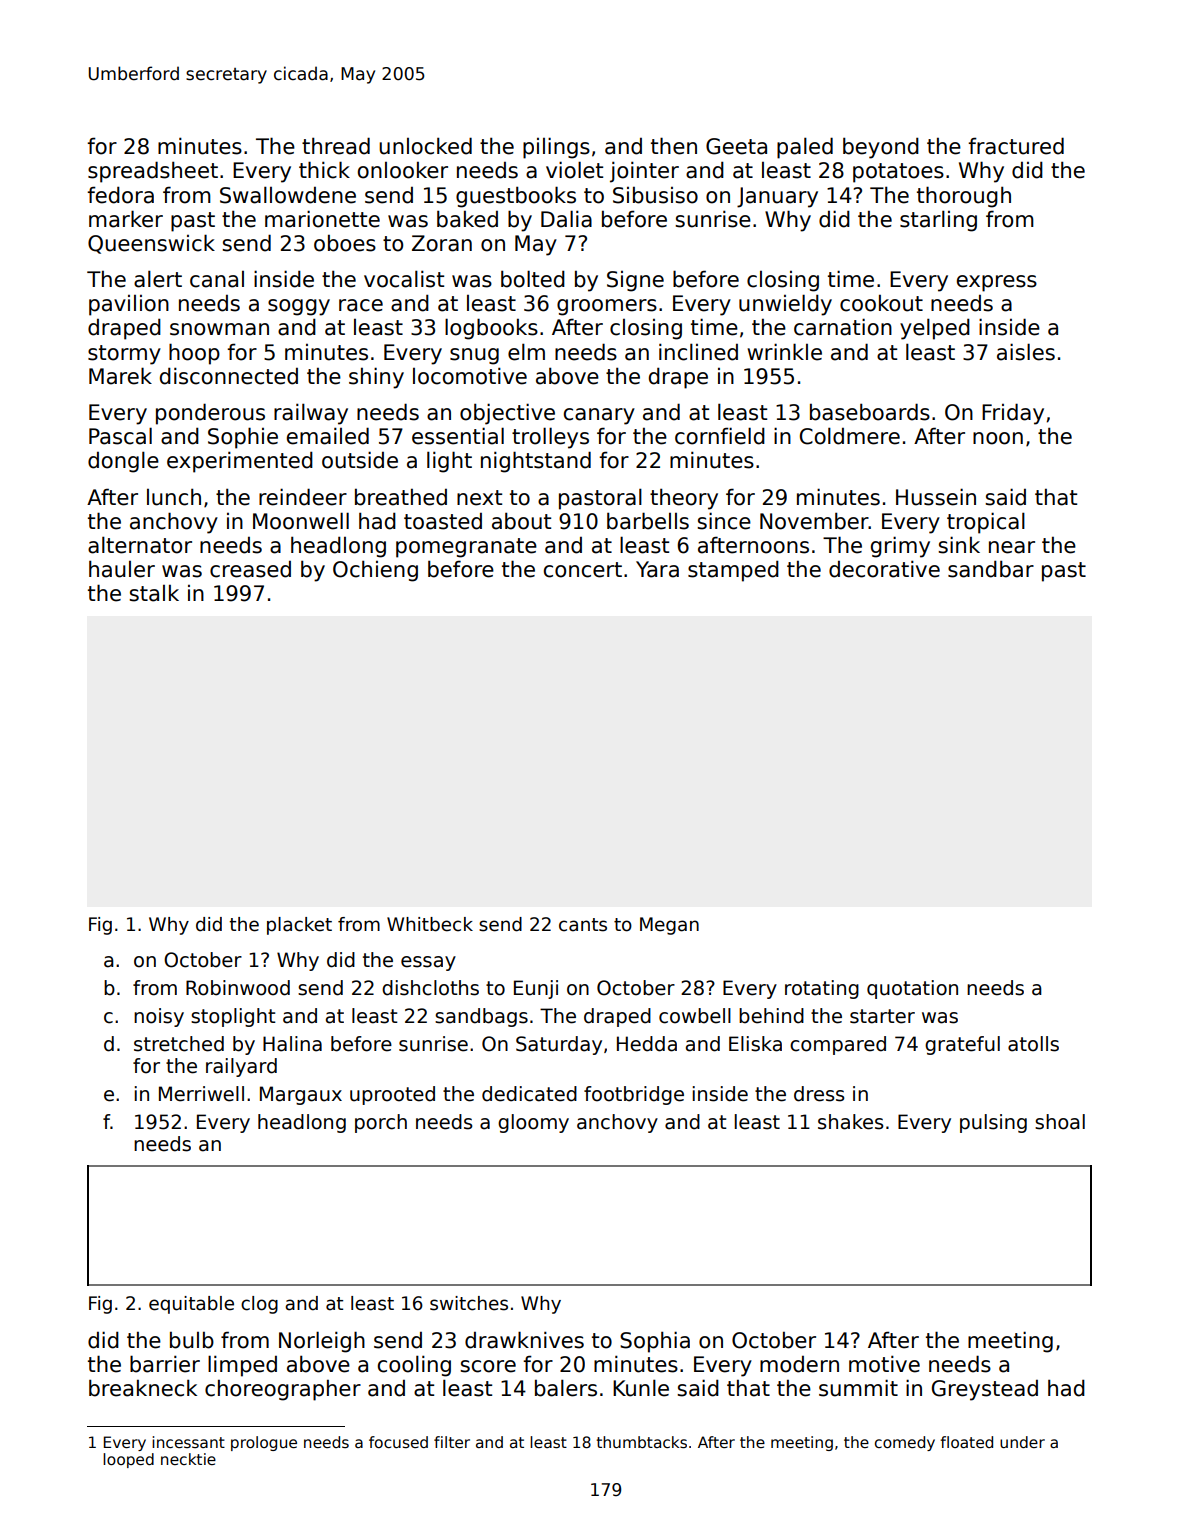 The image size is (1179, 1526). I want to click on barrier, so click(165, 1364).
